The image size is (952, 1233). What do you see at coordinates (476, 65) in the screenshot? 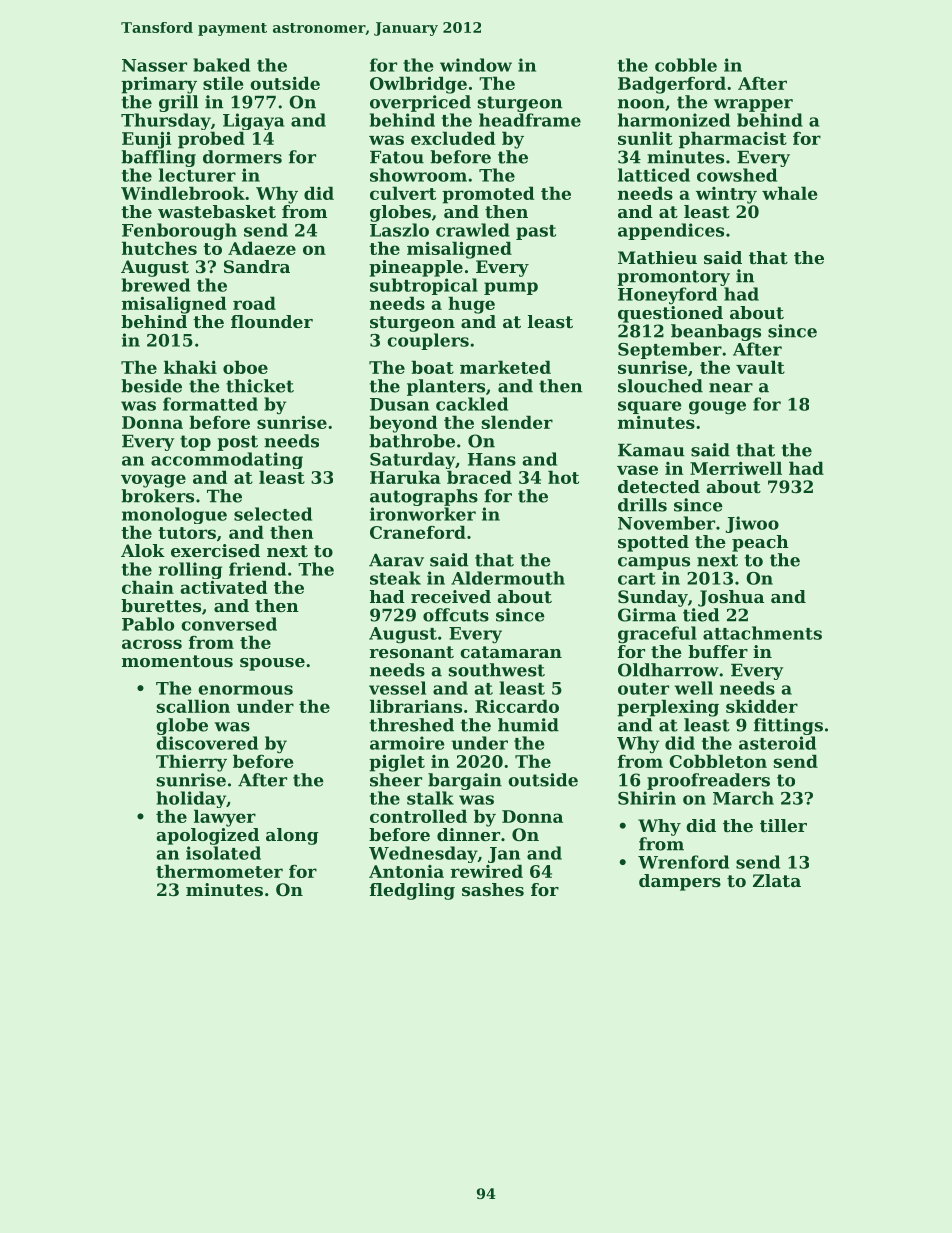
I see `window` at bounding box center [476, 65].
